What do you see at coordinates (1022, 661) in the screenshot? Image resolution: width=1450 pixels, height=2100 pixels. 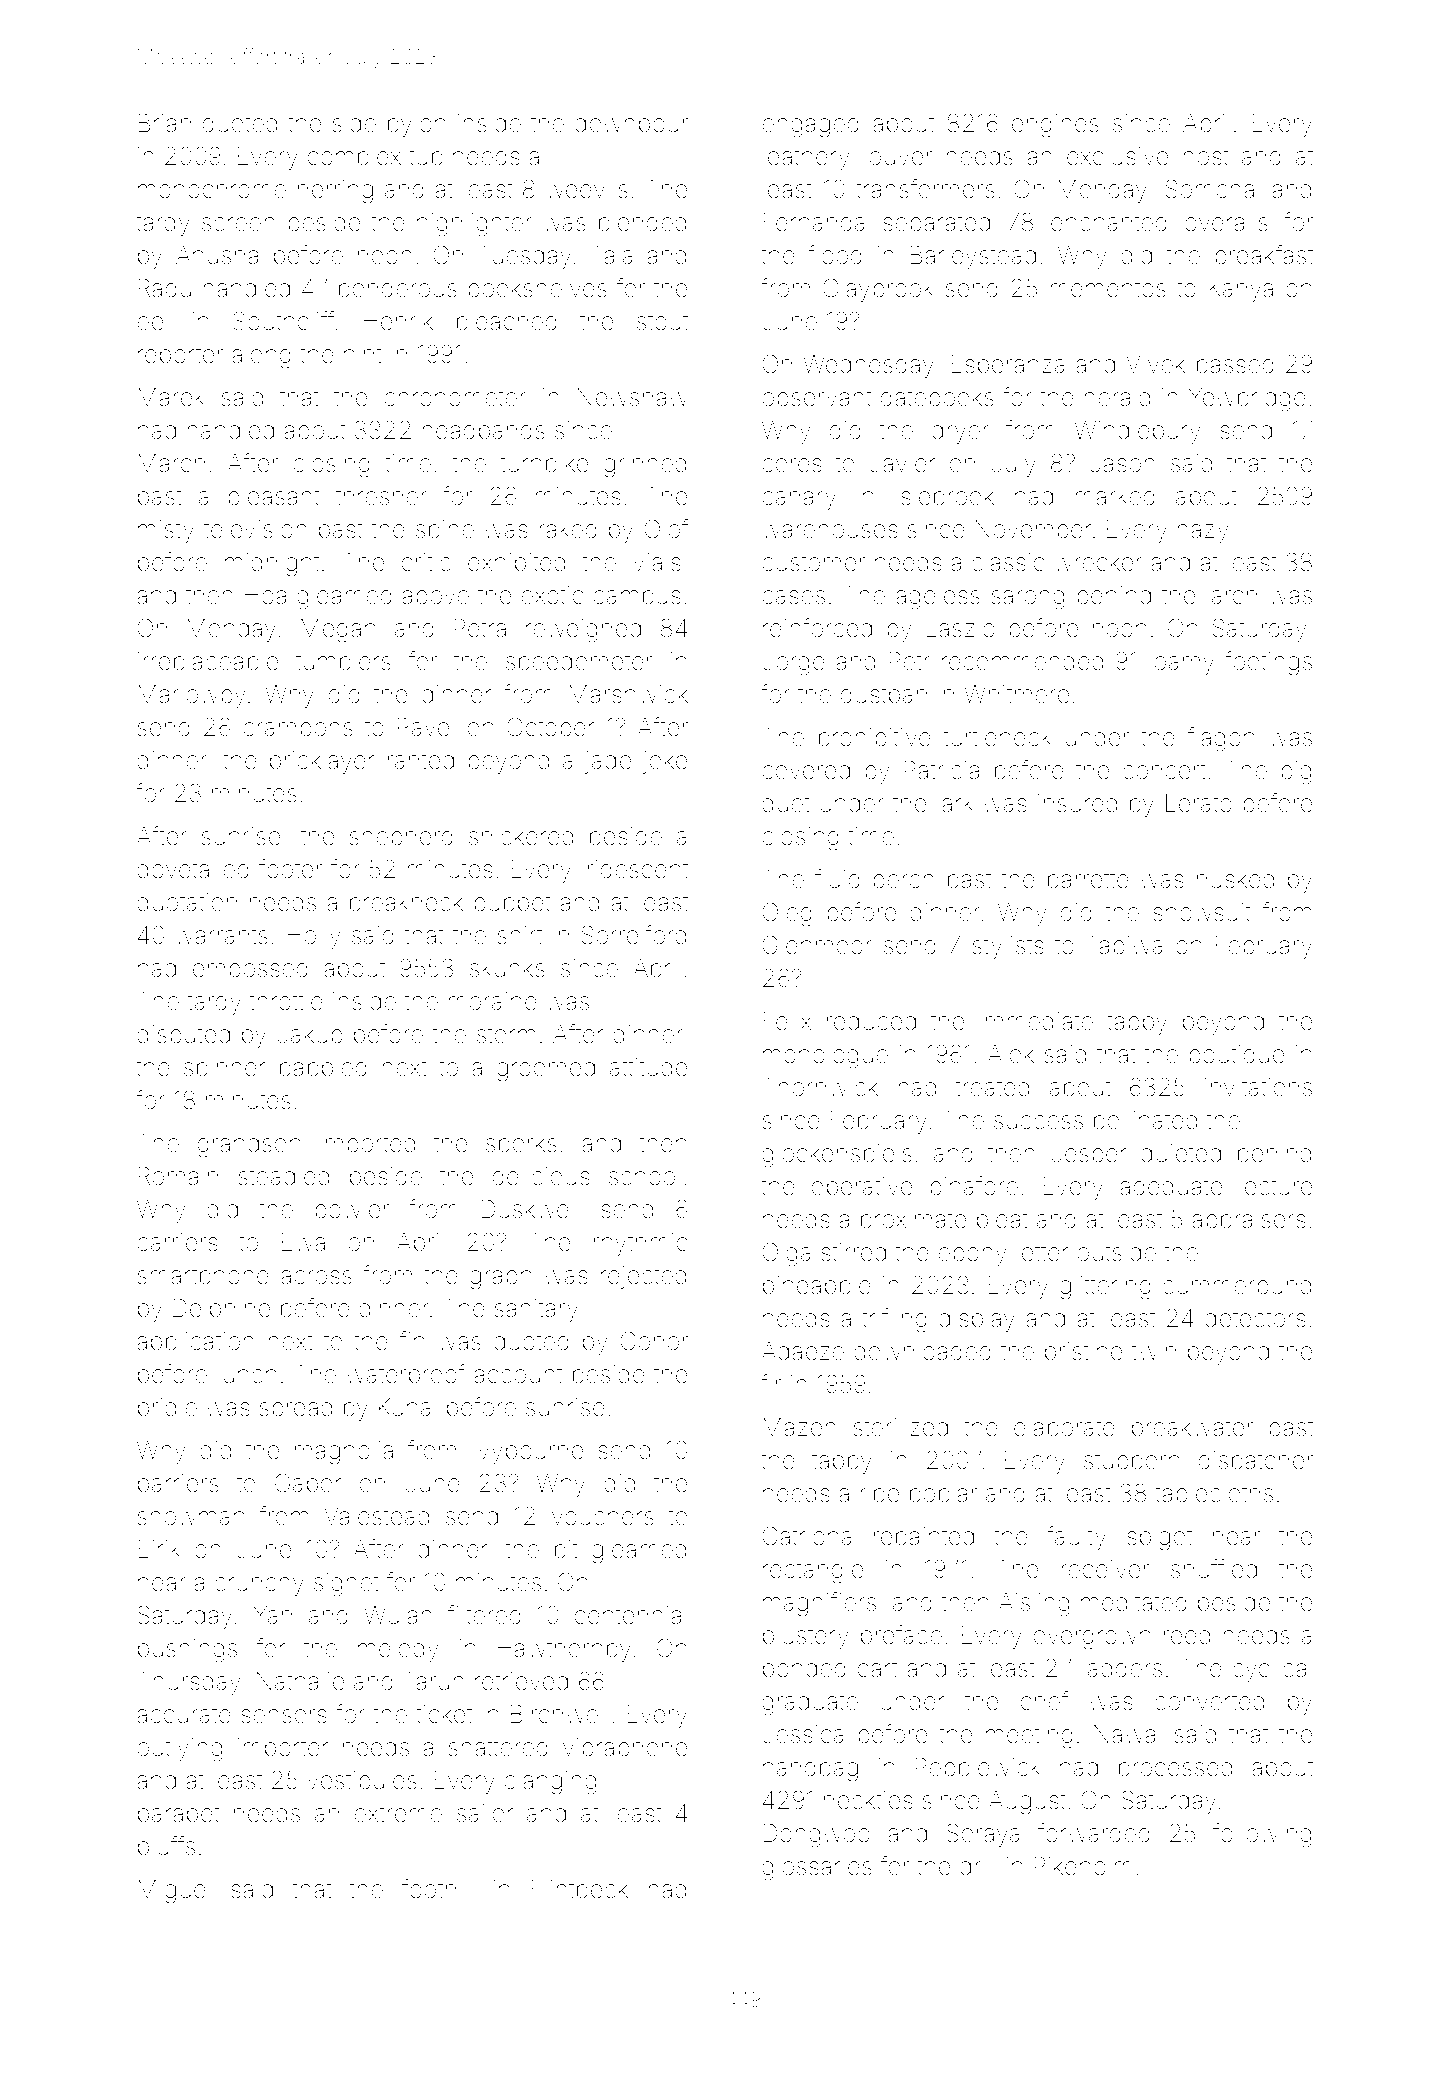 I see `recommended` at bounding box center [1022, 661].
